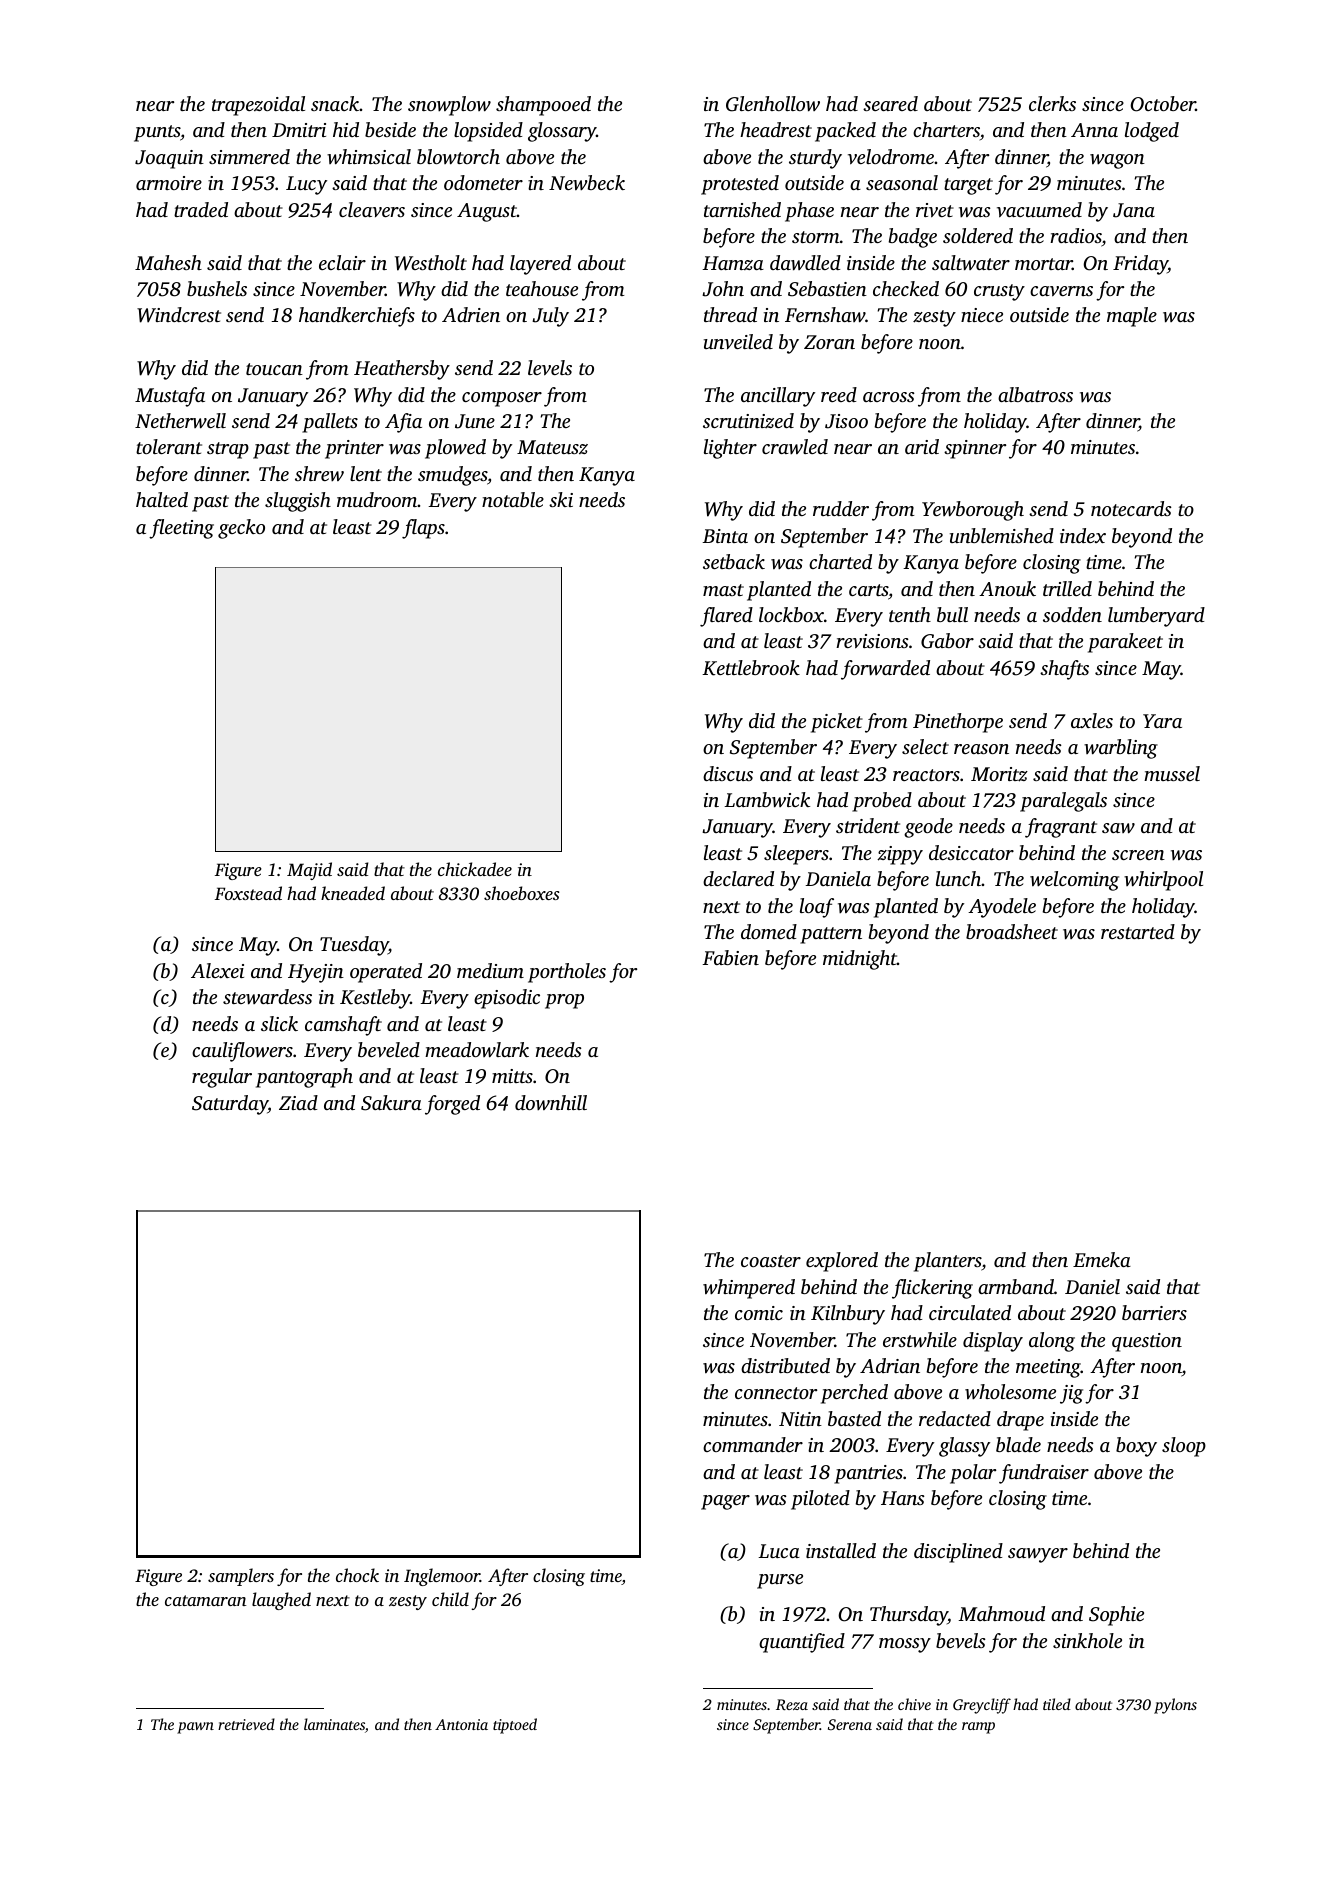  What do you see at coordinates (542, 288) in the document?
I see `teahouse` at bounding box center [542, 288].
